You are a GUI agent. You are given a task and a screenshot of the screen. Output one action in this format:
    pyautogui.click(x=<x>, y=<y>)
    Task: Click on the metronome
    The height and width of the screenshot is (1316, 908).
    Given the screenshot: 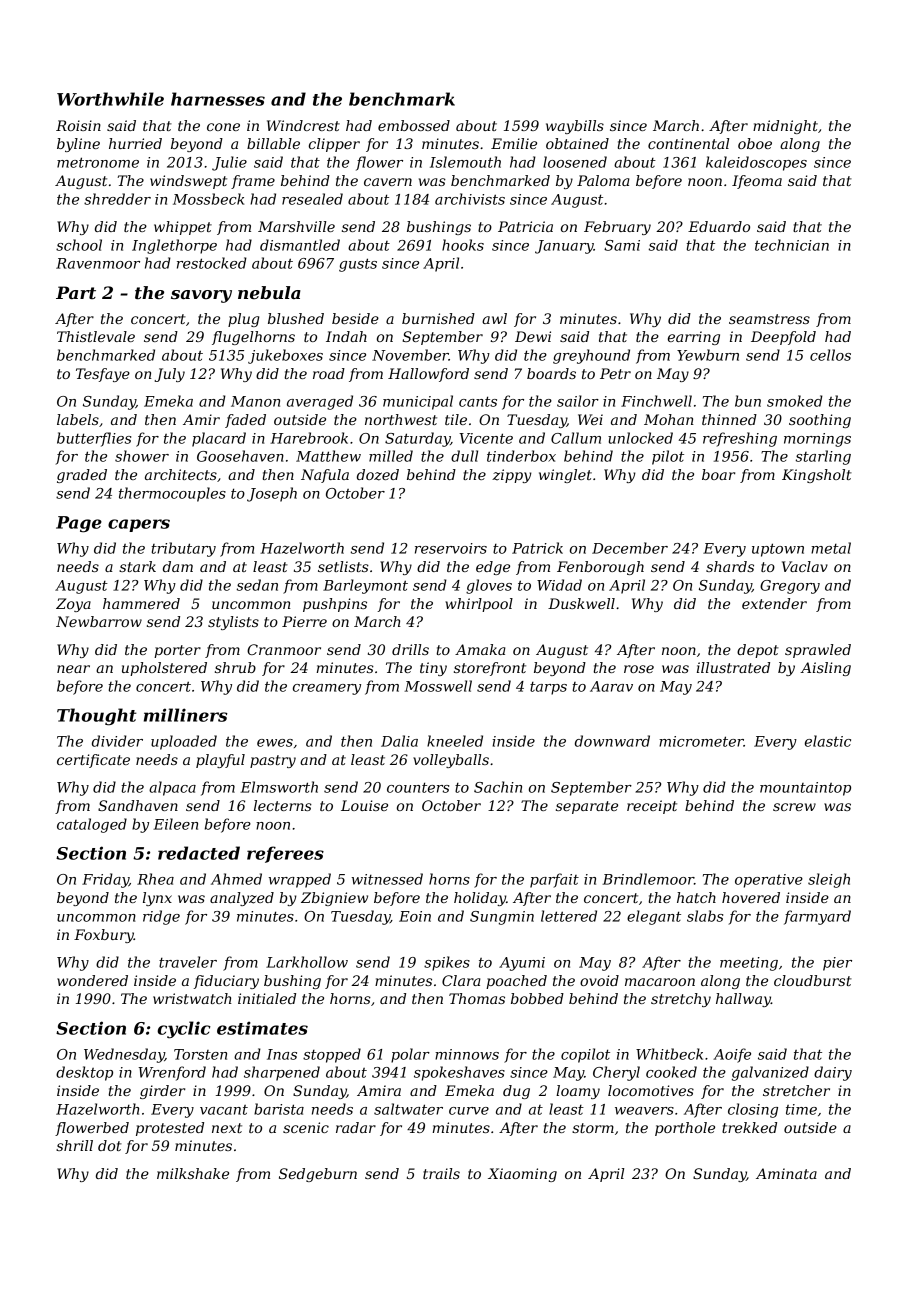 What is the action you would take?
    pyautogui.click(x=98, y=162)
